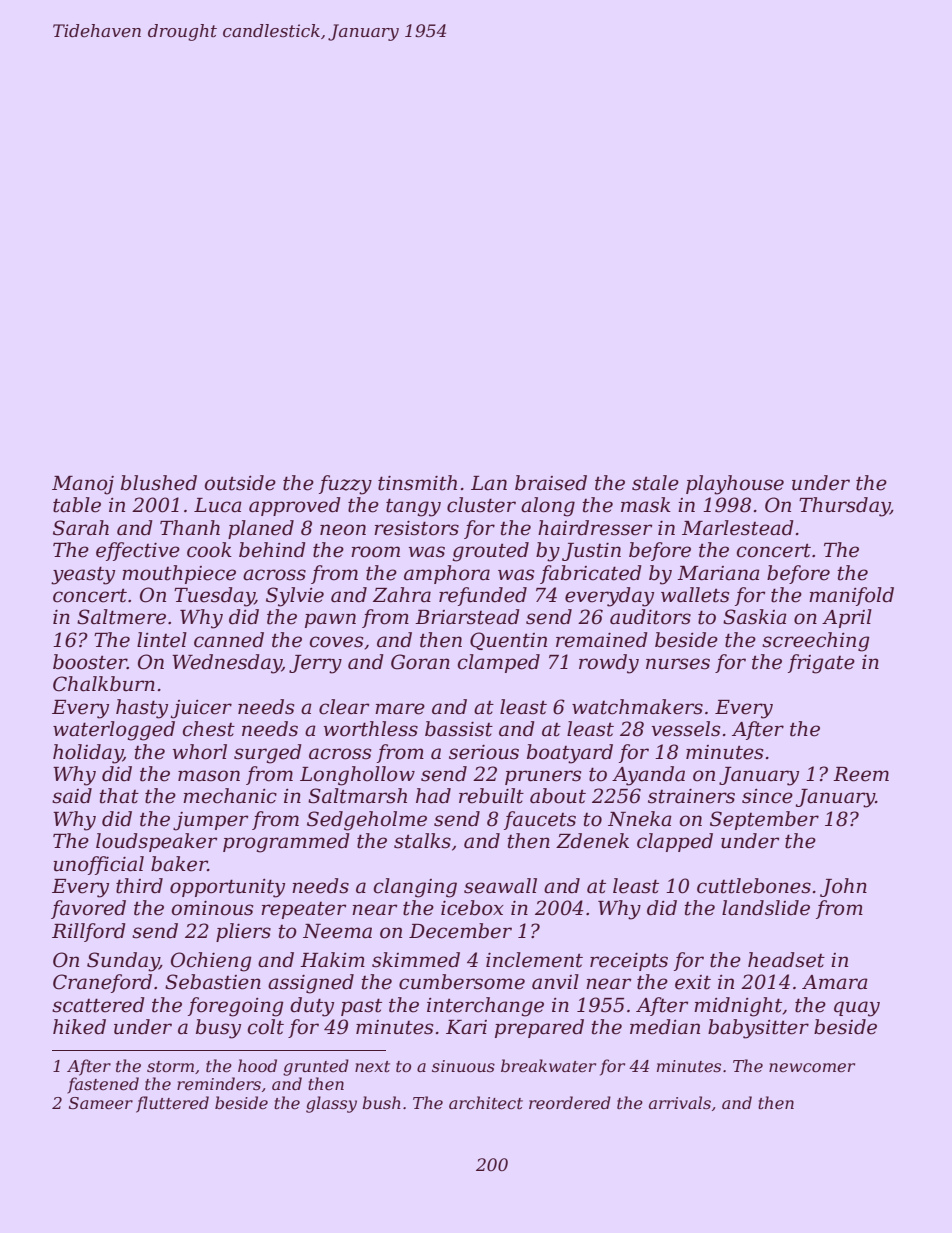  Describe the element at coordinates (812, 1067) in the document. I see `newcomer` at that location.
